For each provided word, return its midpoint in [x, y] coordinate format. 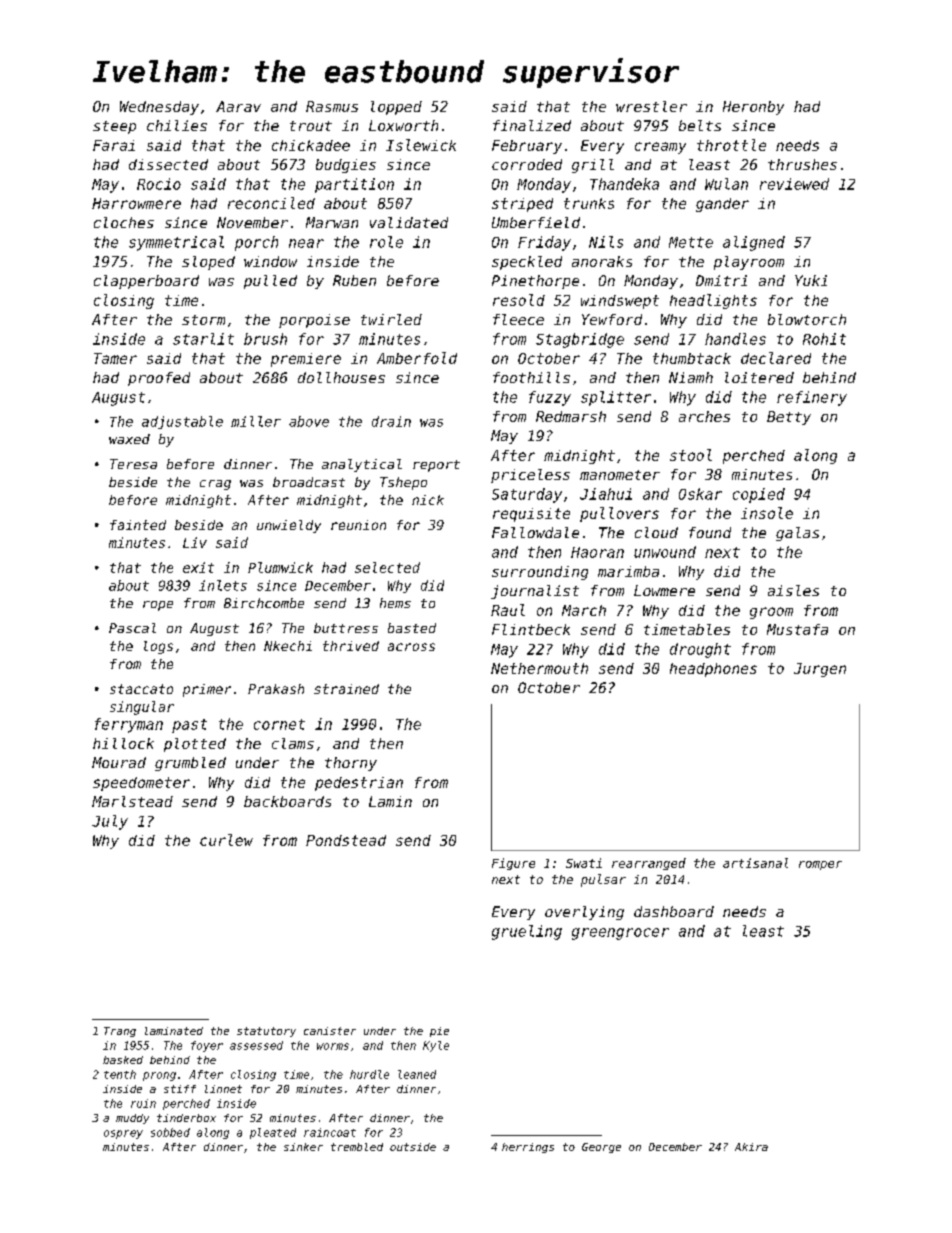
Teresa [133, 464]
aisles [793, 590]
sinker [303, 1147]
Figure [513, 864]
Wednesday [159, 108]
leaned [417, 1074]
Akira [751, 1147]
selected [387, 567]
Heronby [753, 108]
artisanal [755, 863]
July [110, 822]
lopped [396, 108]
